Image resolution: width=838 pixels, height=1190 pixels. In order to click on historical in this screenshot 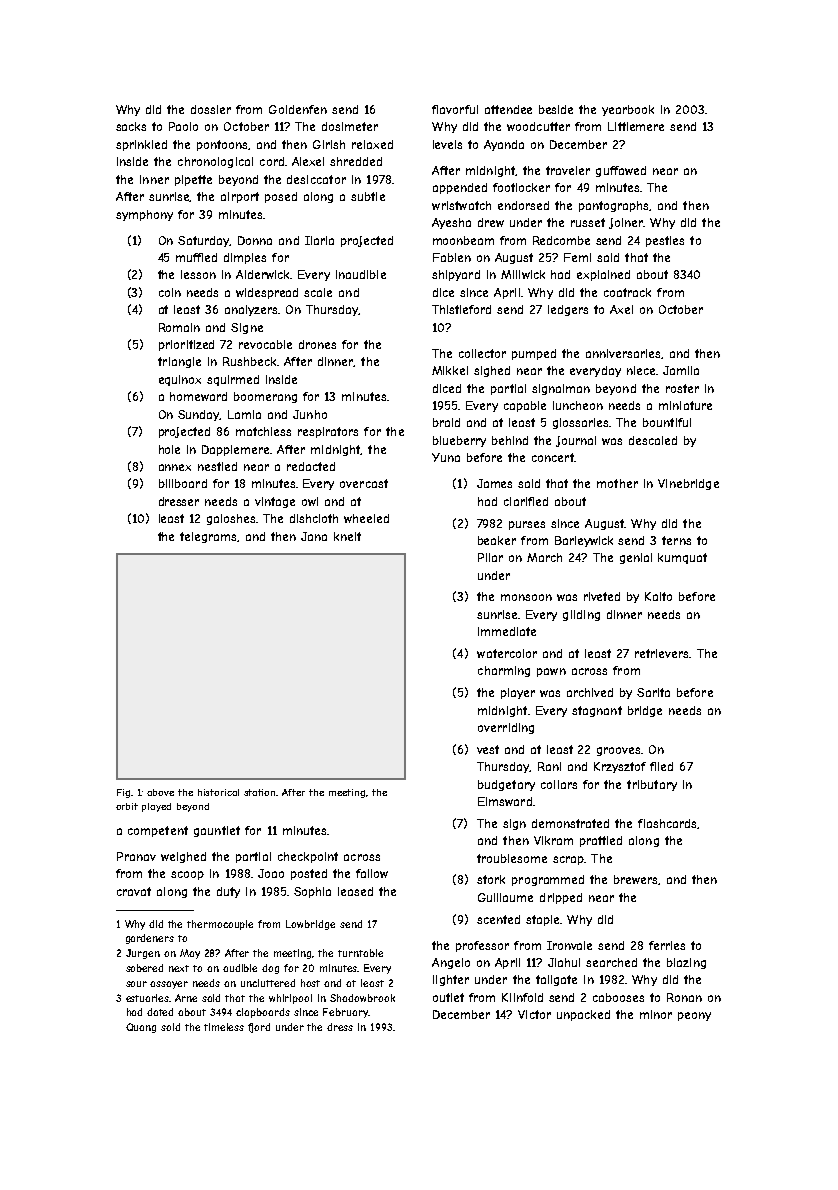, I will do `click(218, 792)`.
